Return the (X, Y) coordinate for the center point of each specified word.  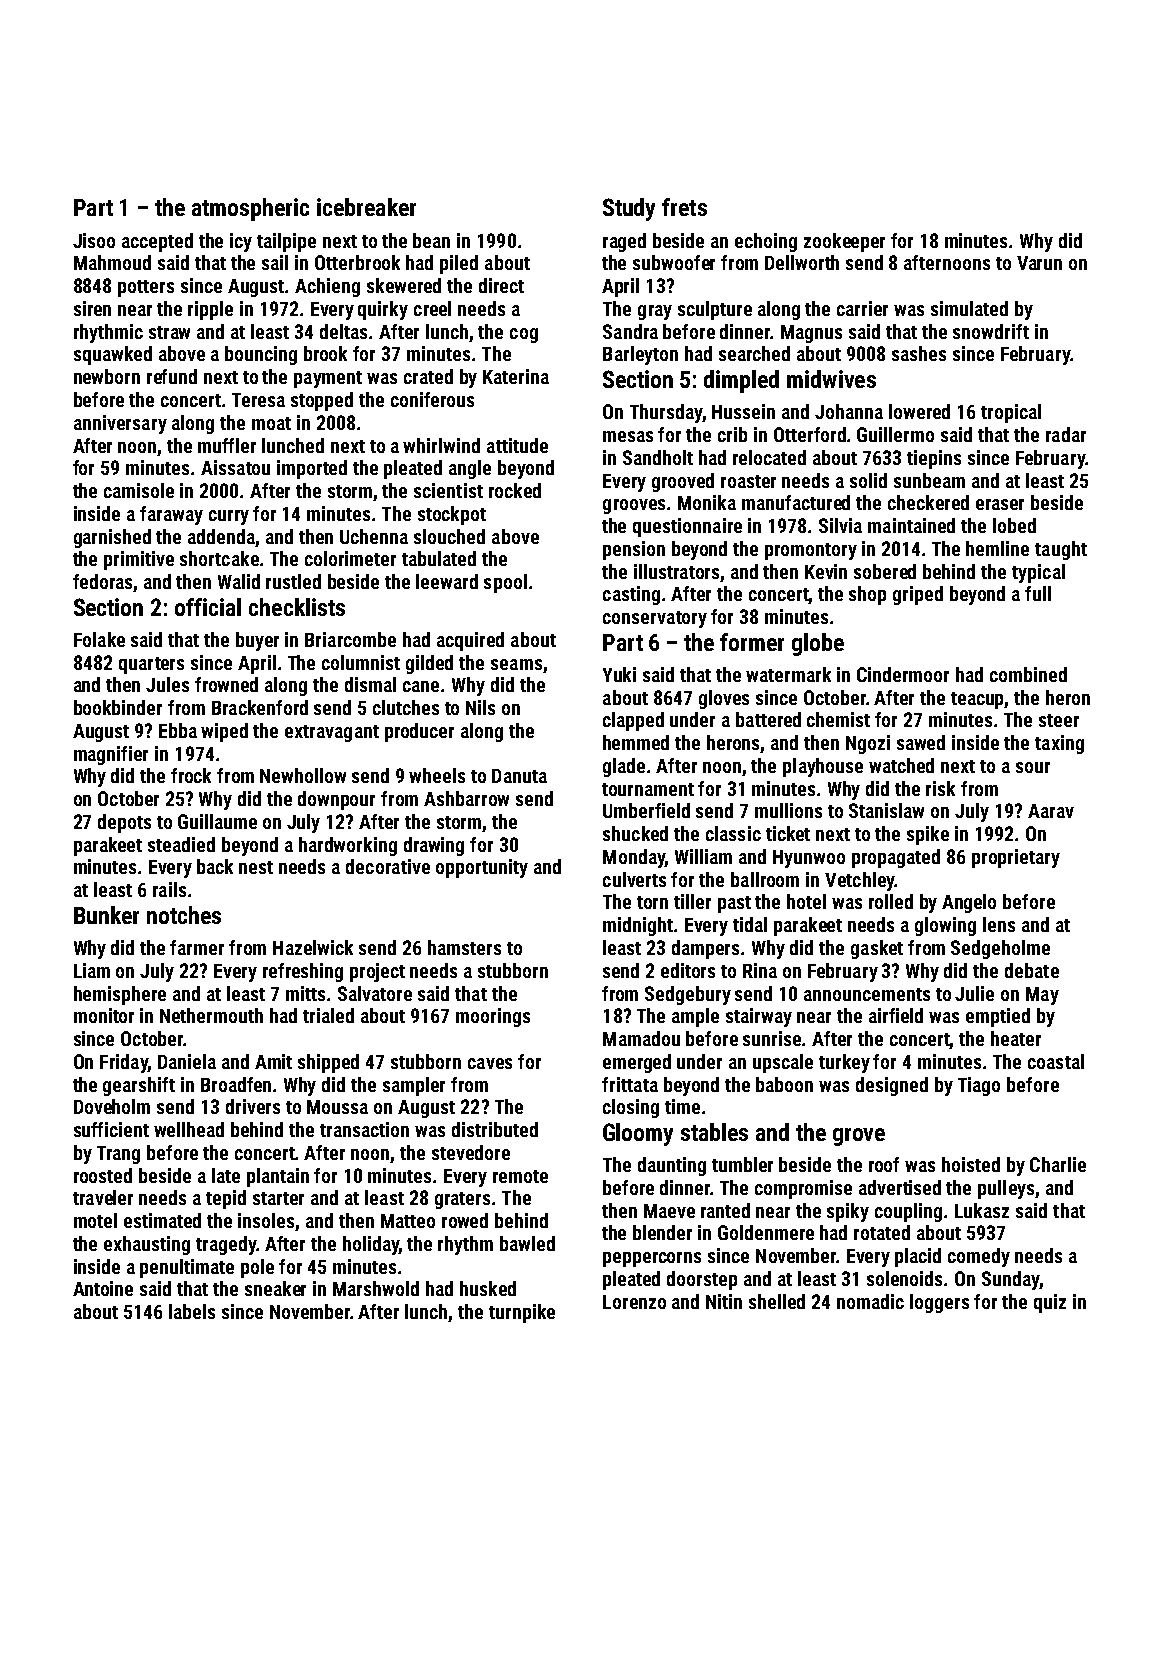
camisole (139, 490)
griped (918, 595)
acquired (470, 641)
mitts (305, 993)
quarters (151, 665)
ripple (210, 310)
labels (192, 1311)
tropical (1011, 413)
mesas (628, 436)
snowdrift (991, 331)
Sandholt (658, 457)
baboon (784, 1084)
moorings (493, 1017)
